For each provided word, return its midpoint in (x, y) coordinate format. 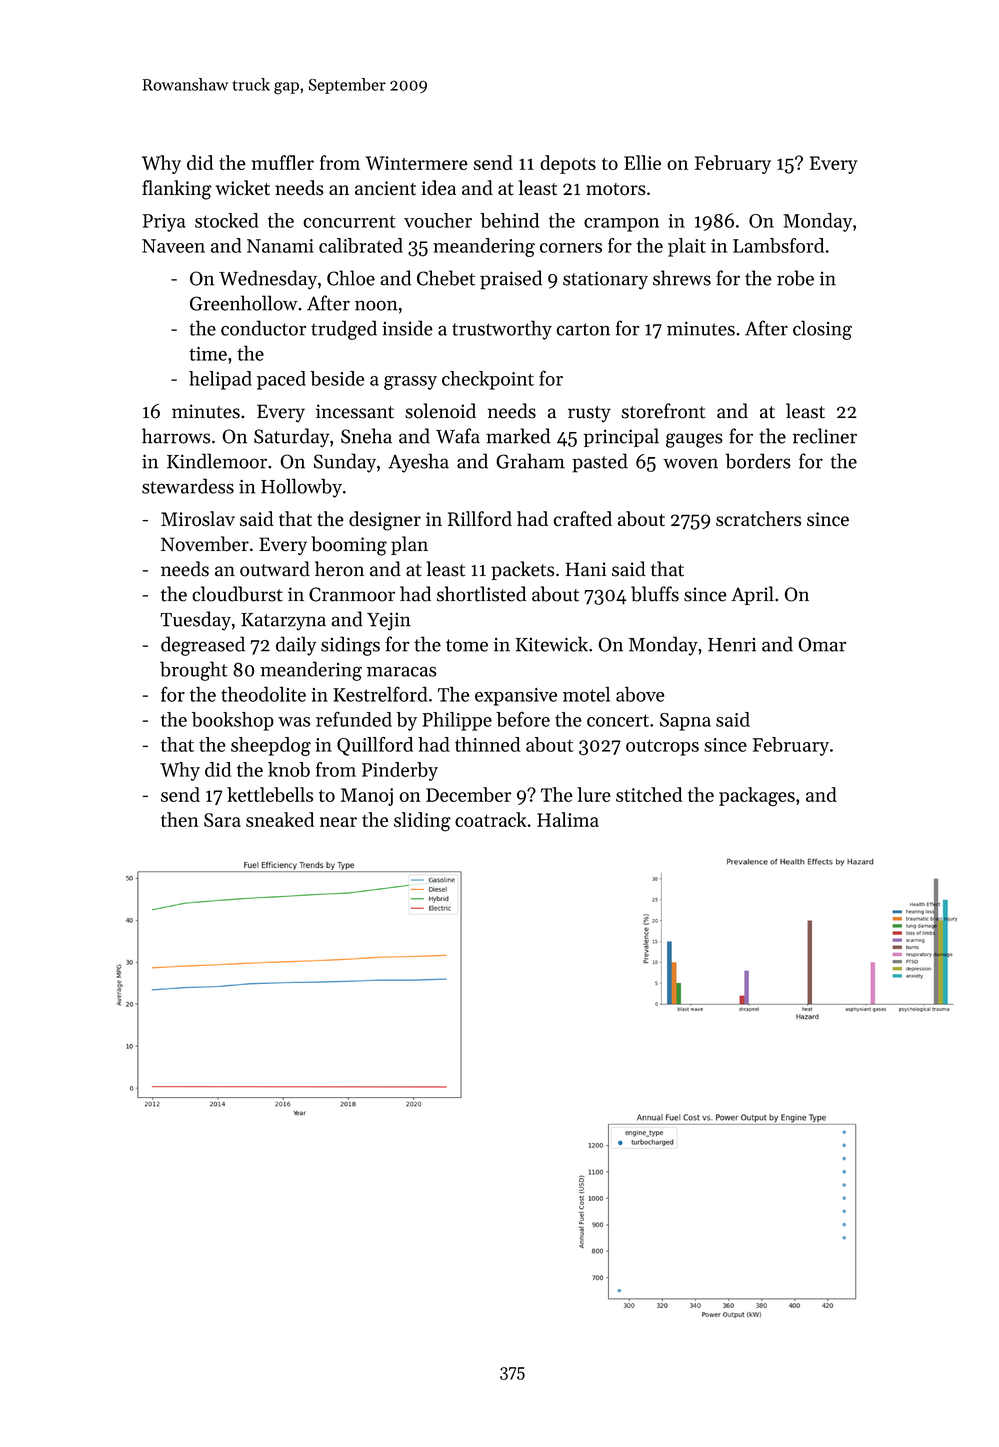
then (180, 819)
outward (275, 569)
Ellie (642, 162)
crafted (582, 519)
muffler (283, 162)
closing (822, 330)
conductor (263, 328)
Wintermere (417, 163)
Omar (822, 644)
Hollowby (301, 488)
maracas (402, 671)
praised (511, 280)
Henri (732, 645)
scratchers (758, 519)
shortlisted (481, 594)
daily (296, 646)
